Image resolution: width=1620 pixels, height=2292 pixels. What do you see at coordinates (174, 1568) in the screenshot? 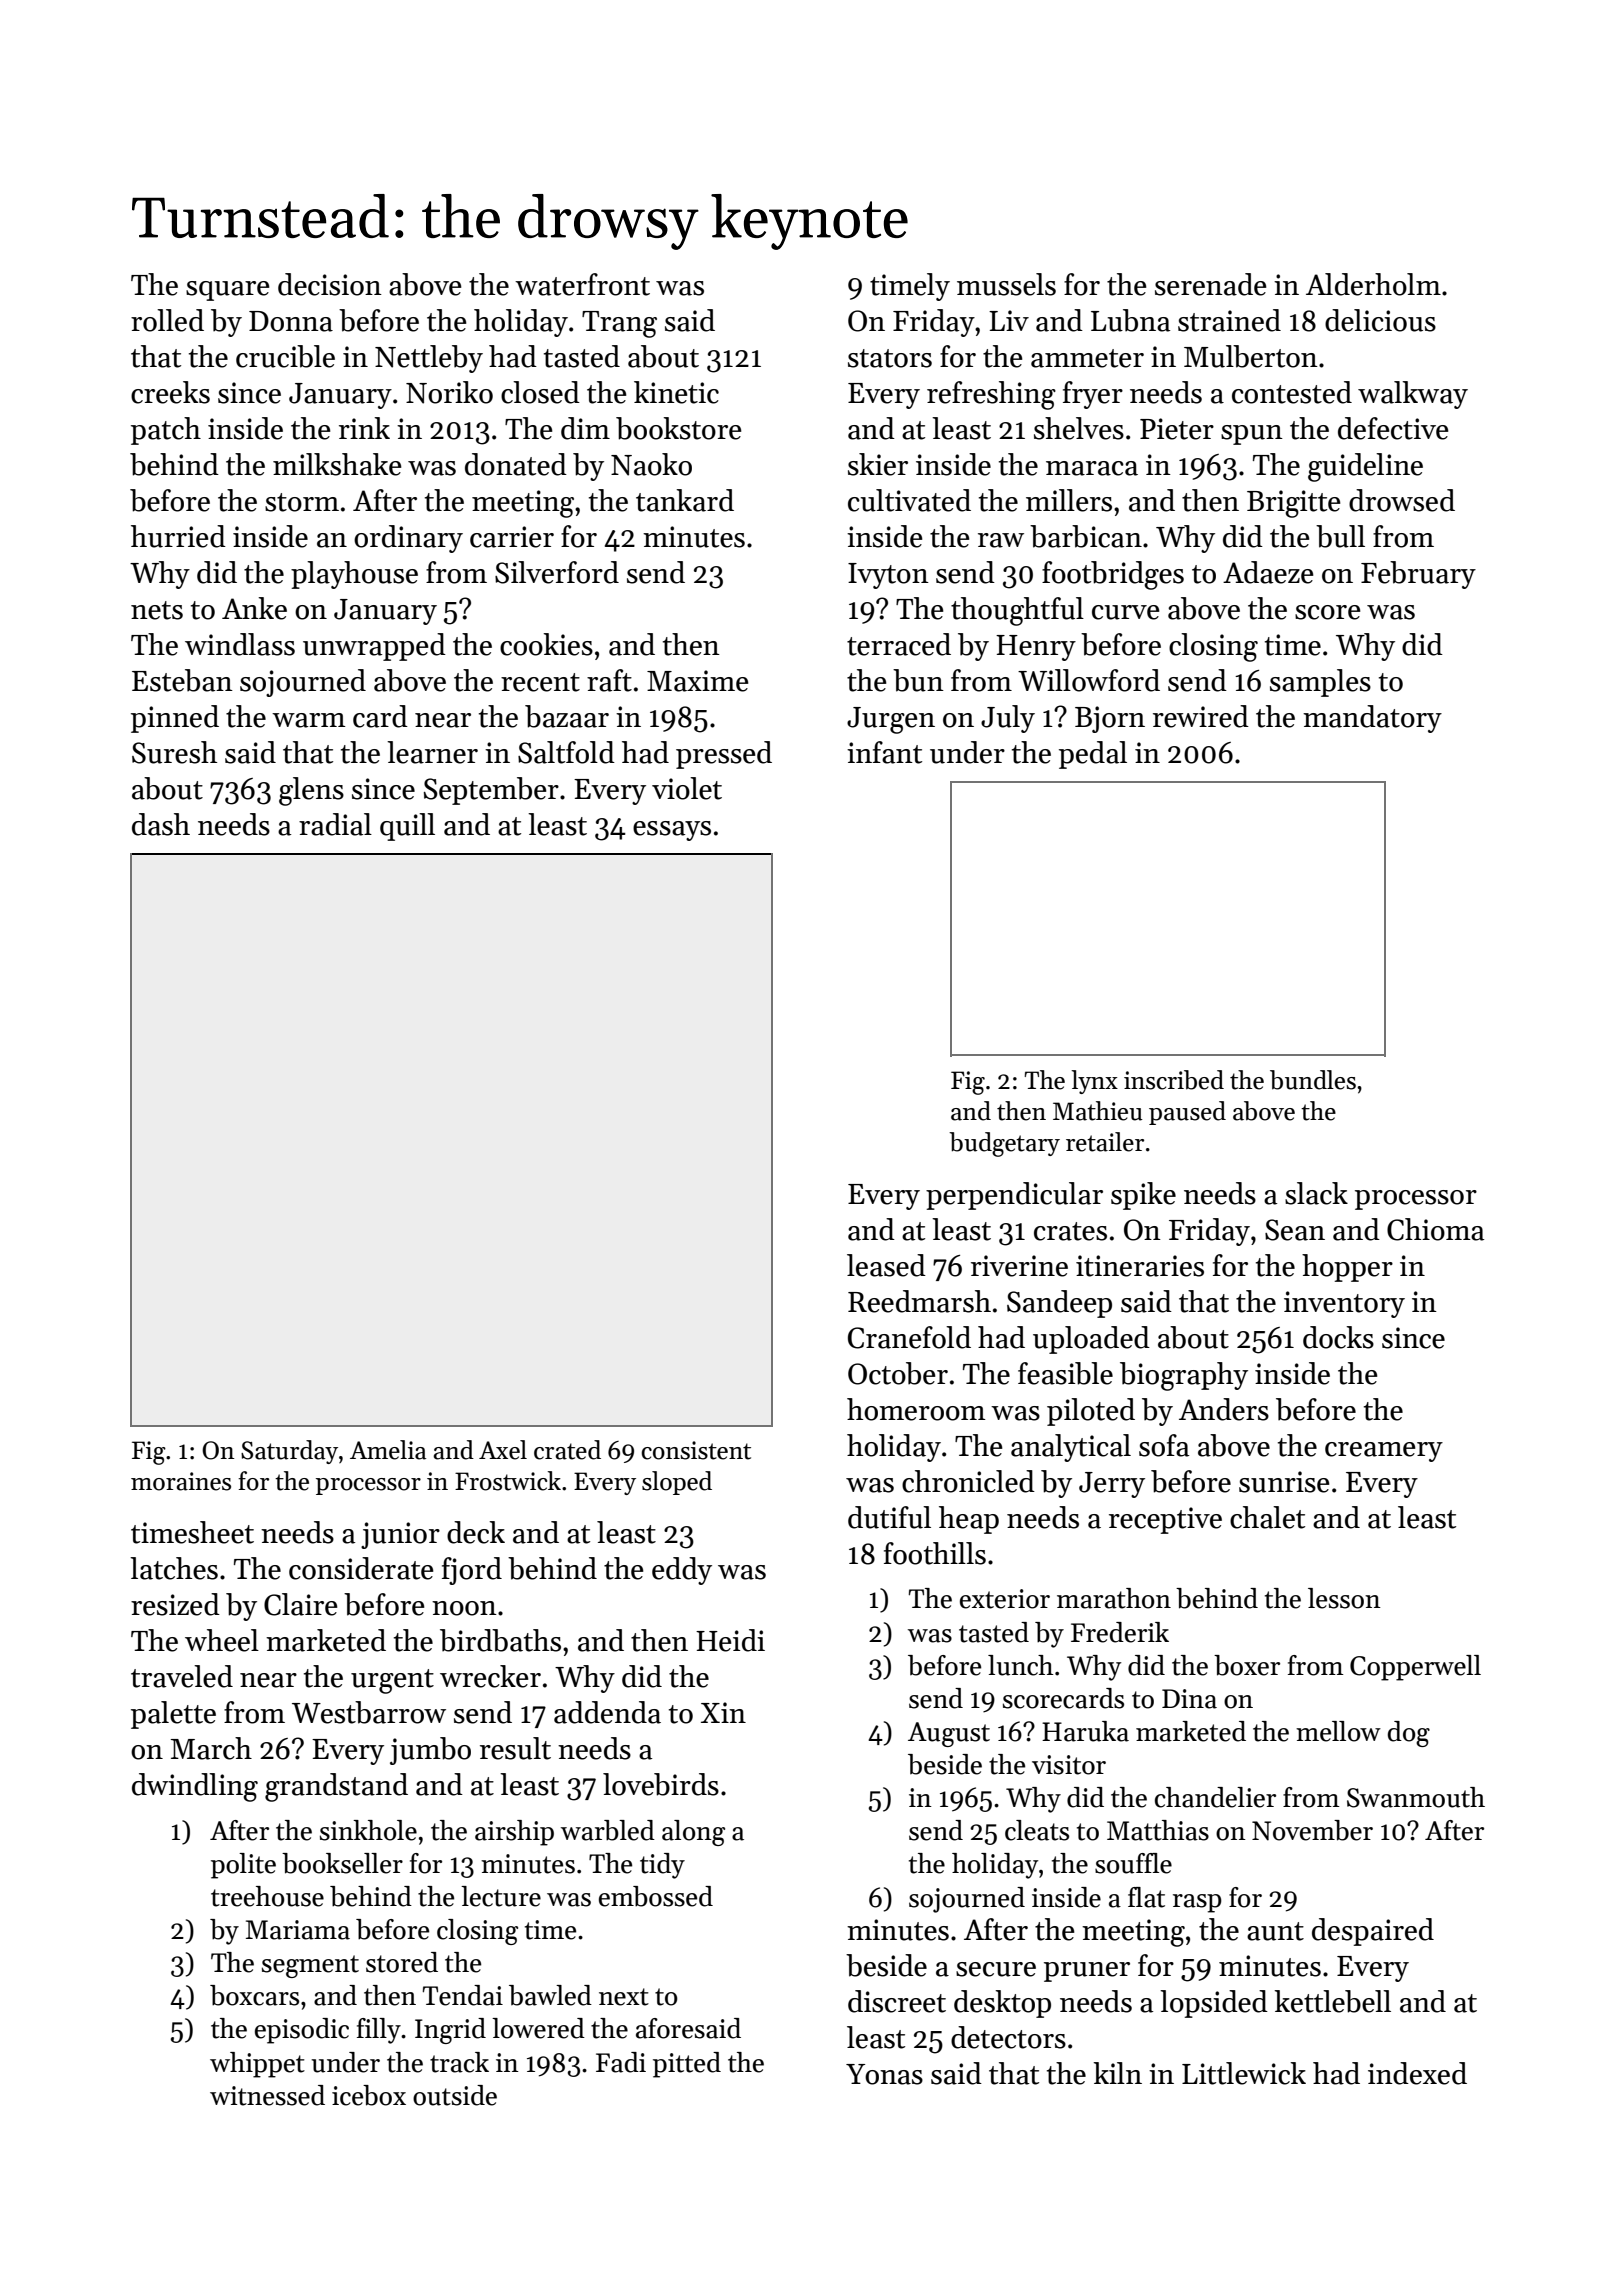
I see `latches` at bounding box center [174, 1568].
